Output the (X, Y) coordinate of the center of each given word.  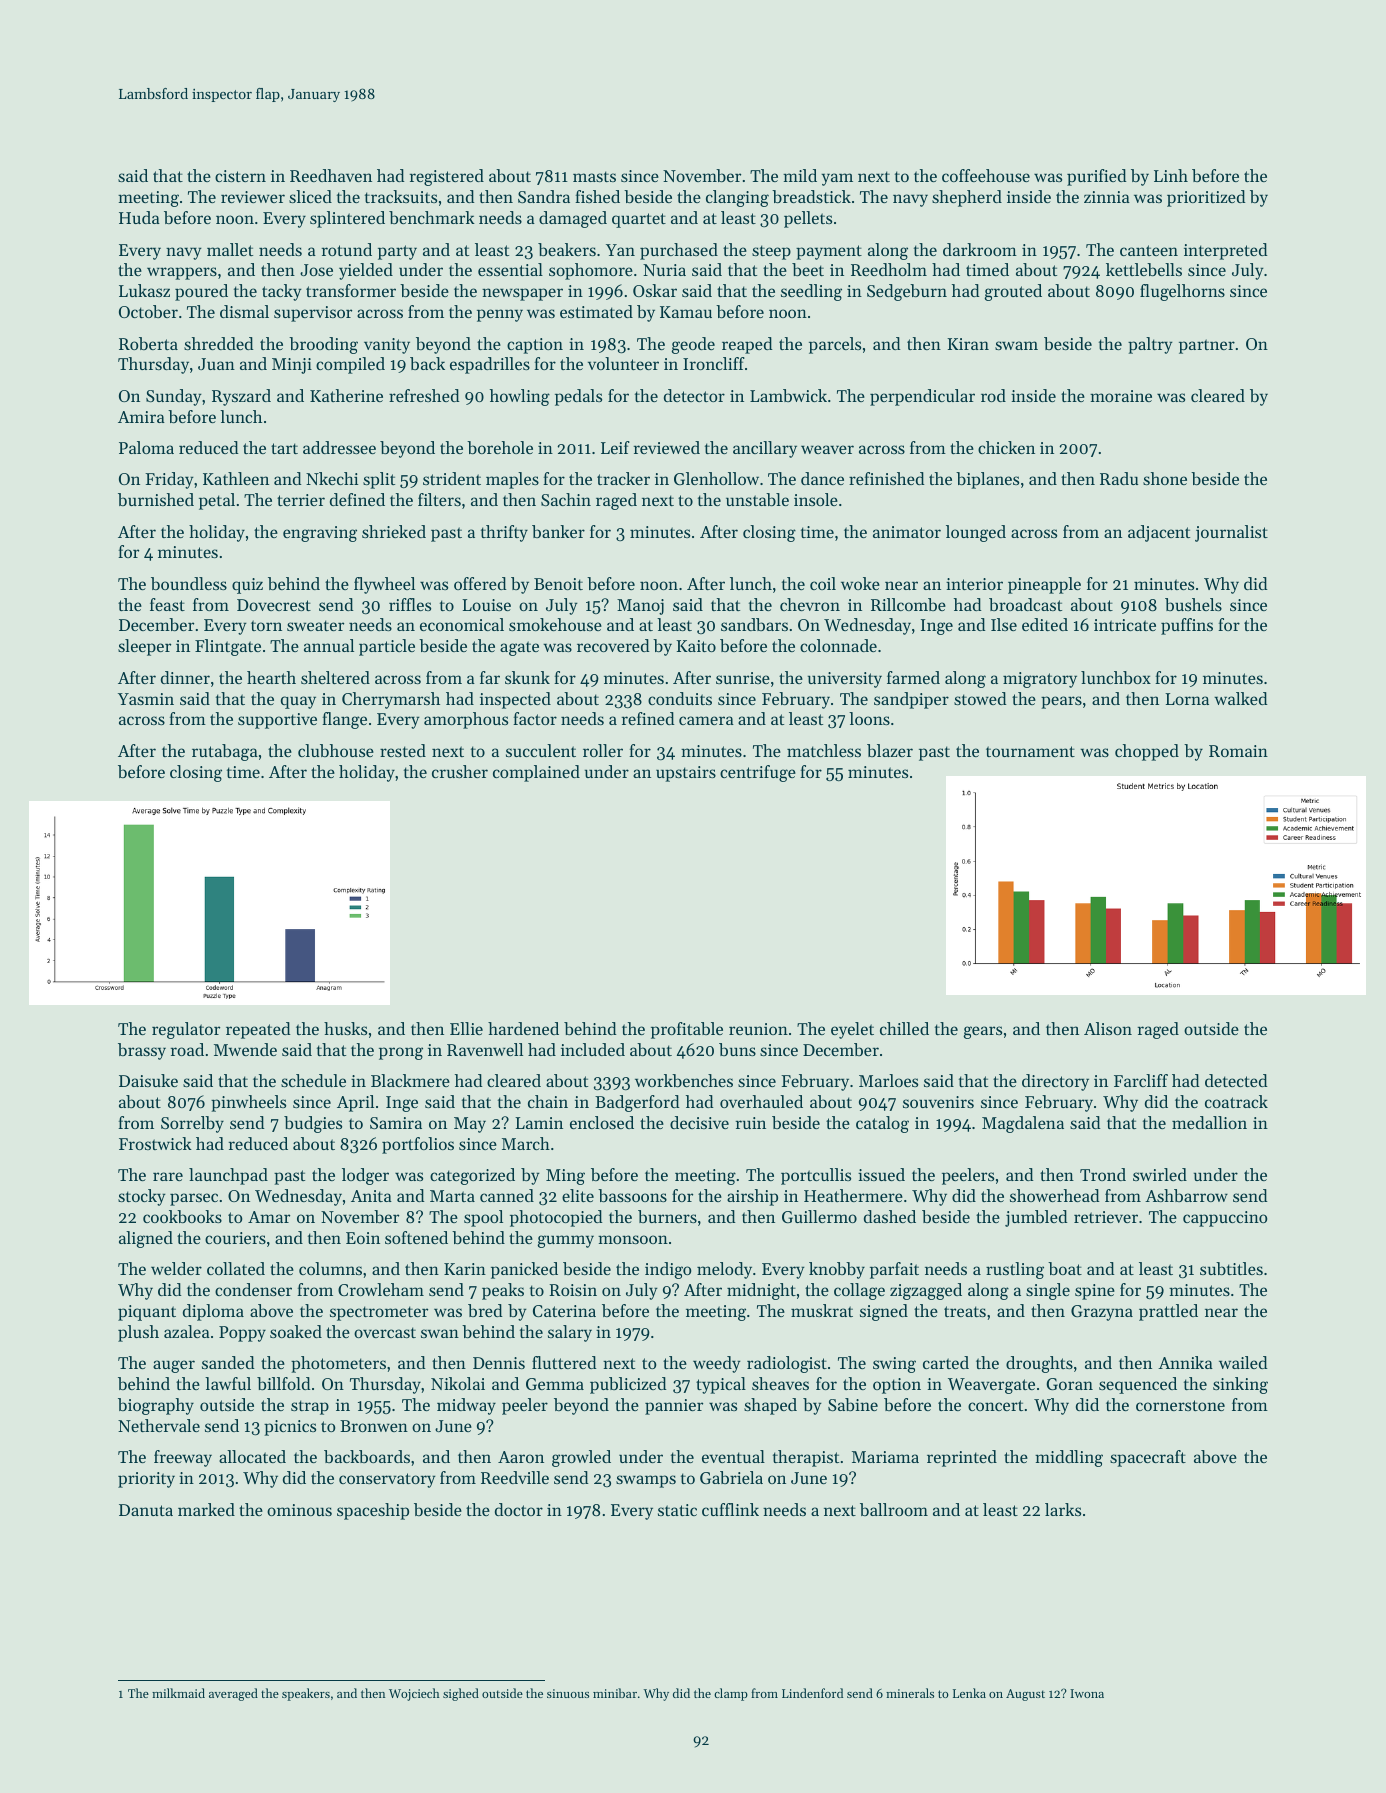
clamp (731, 1694)
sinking (1240, 1385)
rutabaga (225, 752)
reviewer (253, 197)
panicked (524, 1270)
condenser (253, 1289)
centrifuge (758, 773)
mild (800, 175)
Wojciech (414, 1694)
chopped (1147, 752)
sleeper (144, 647)
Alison (1108, 1028)
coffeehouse (986, 175)
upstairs (686, 774)
